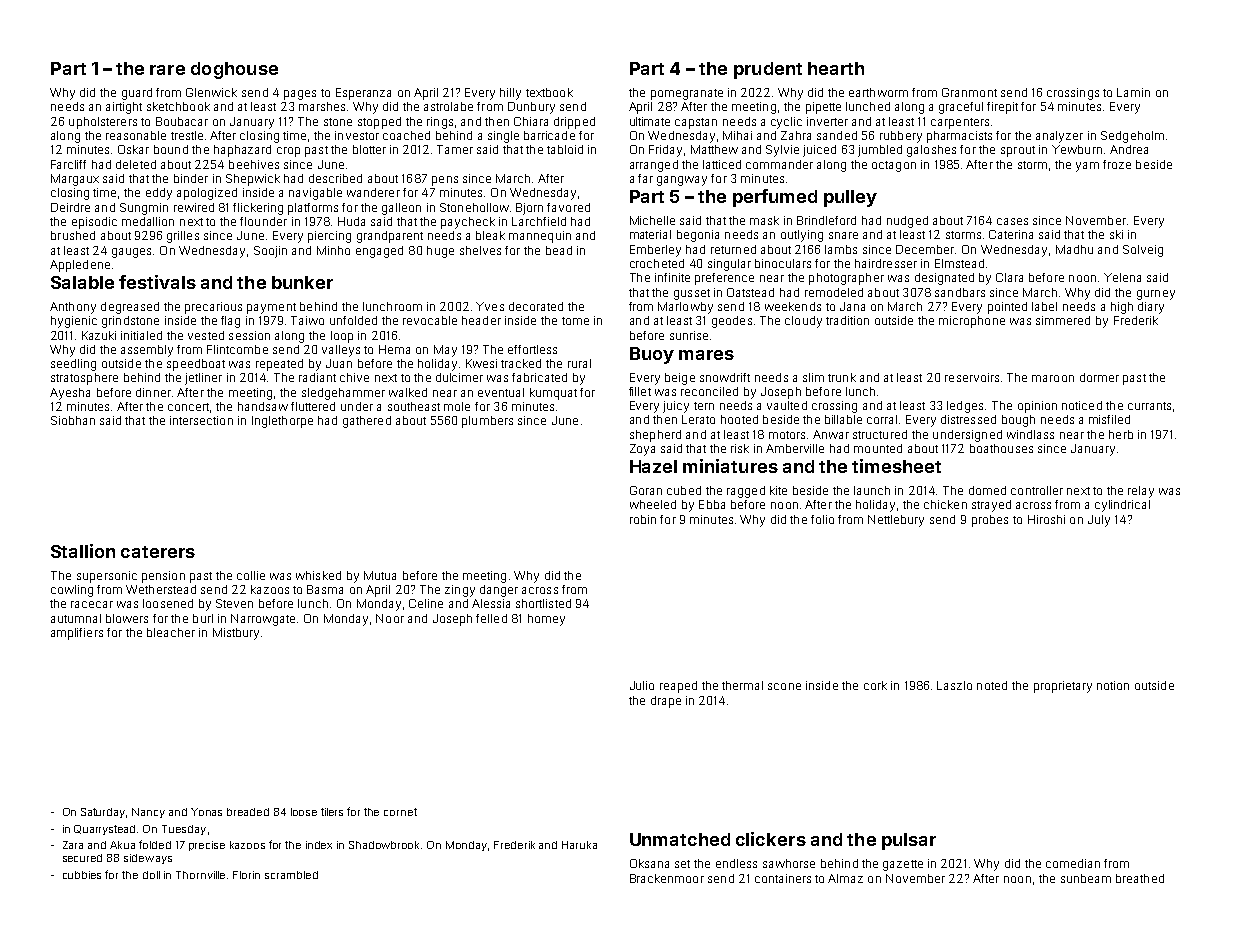  Describe the element at coordinates (579, 845) in the page. I see `Haruka` at that location.
